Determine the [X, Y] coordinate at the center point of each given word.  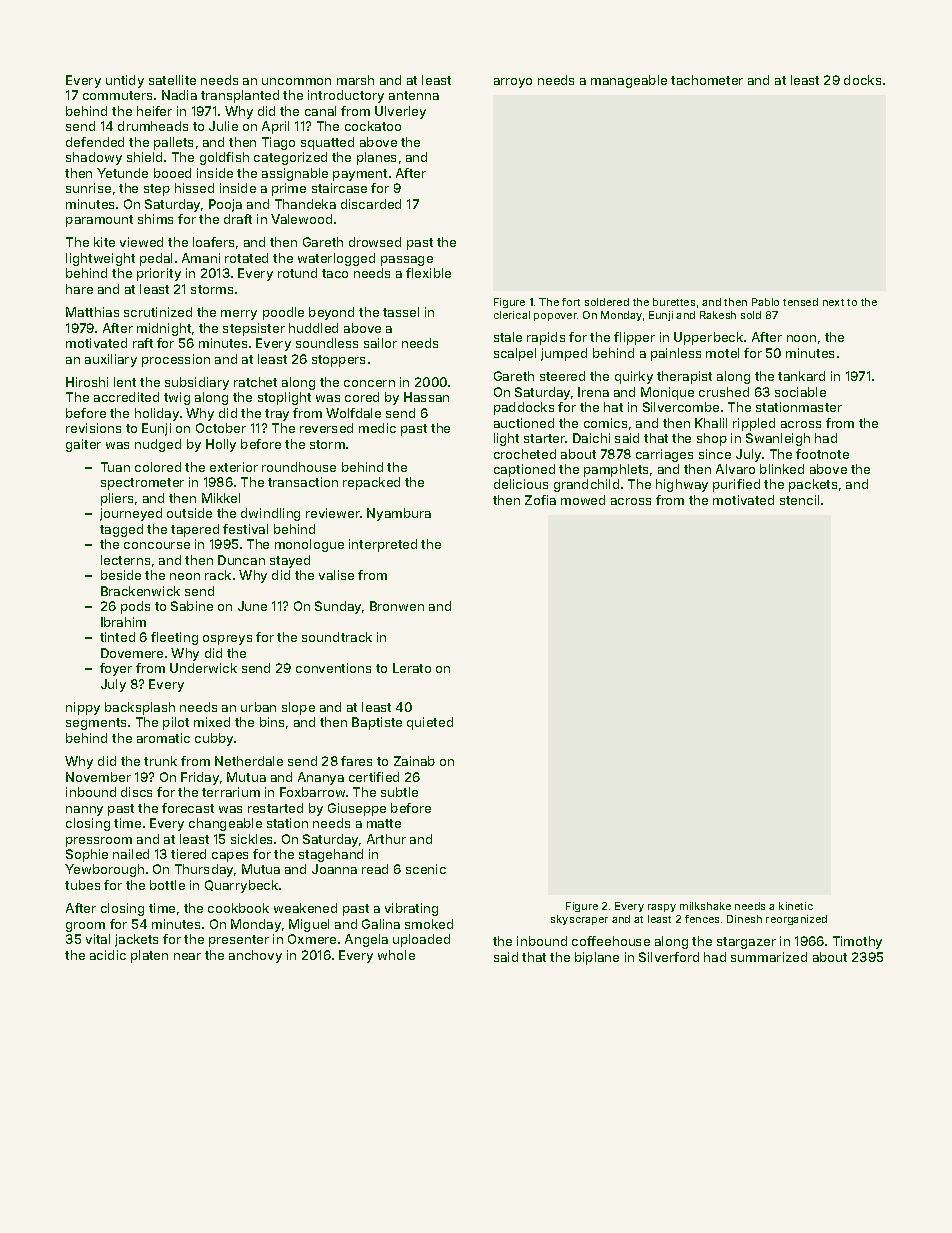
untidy [125, 81]
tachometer [707, 80]
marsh [355, 80]
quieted [430, 723]
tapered [195, 530]
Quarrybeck [241, 886]
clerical [512, 315]
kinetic [796, 906]
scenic [426, 869]
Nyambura [399, 514]
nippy [83, 708]
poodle [283, 313]
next [833, 302]
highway [682, 485]
